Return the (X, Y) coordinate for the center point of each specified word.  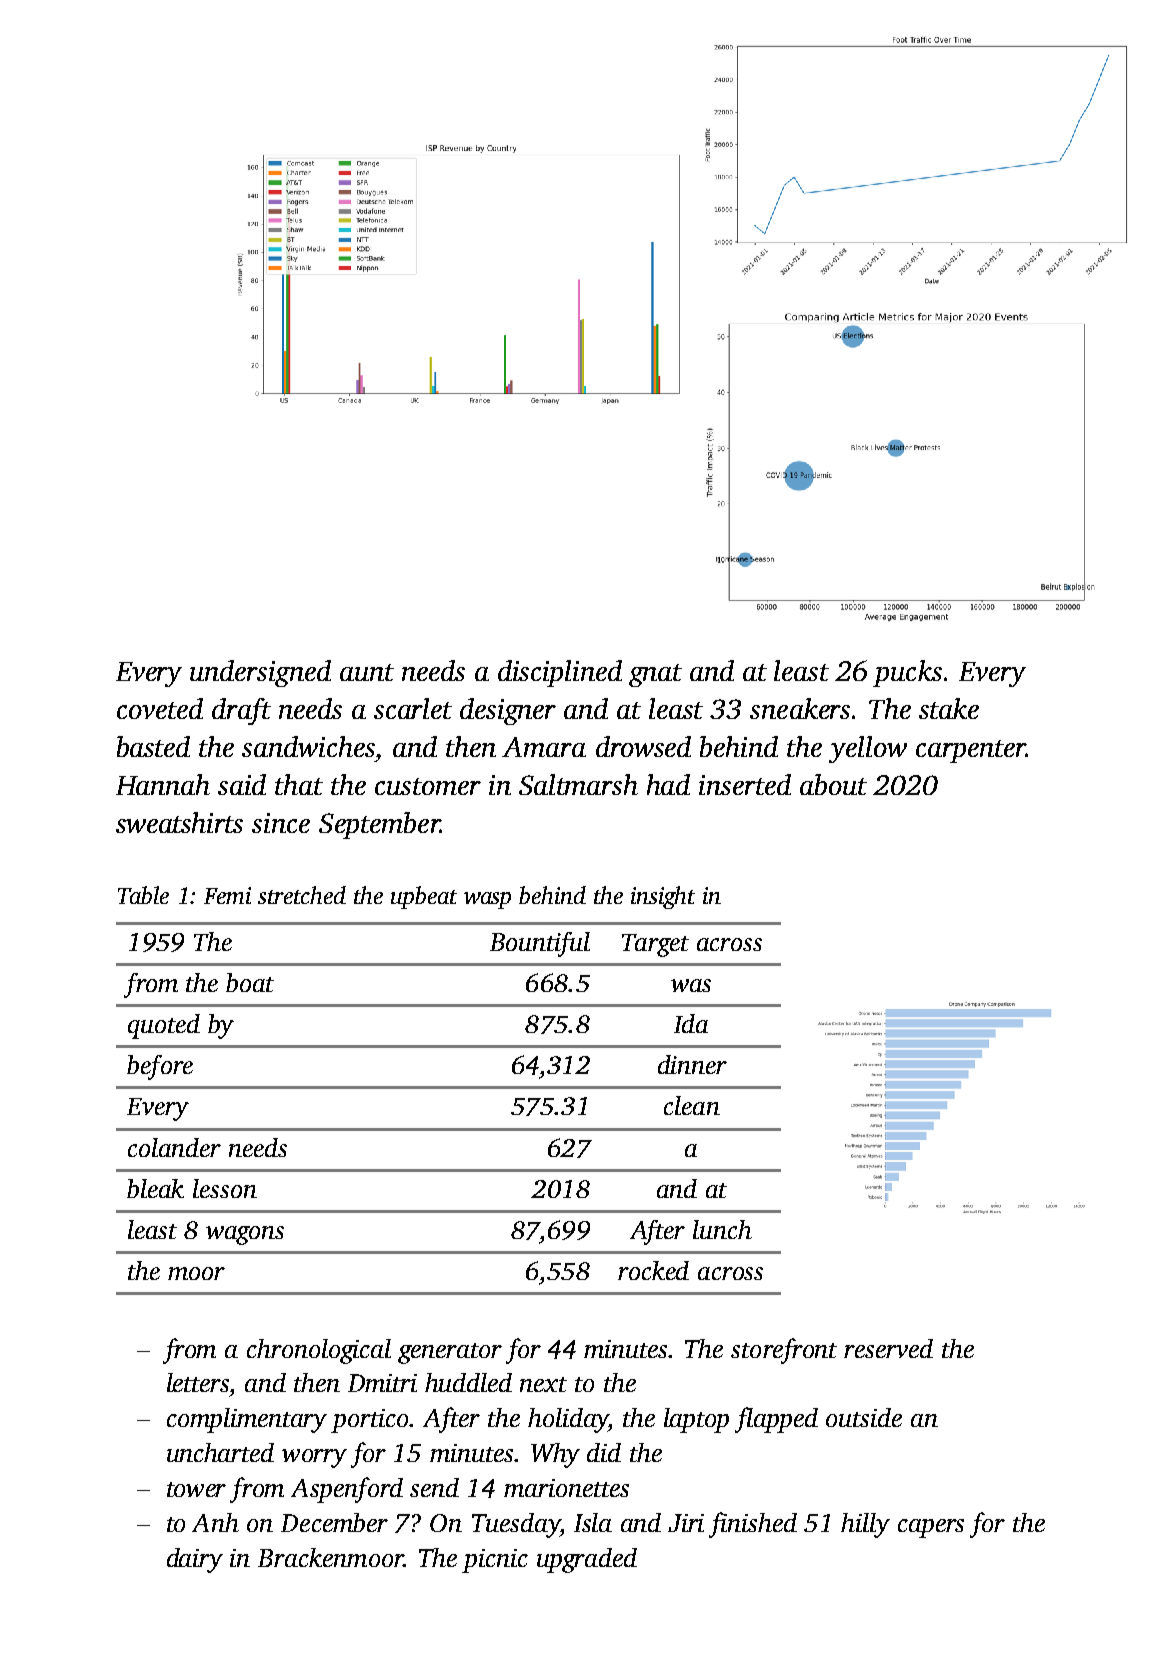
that (299, 784)
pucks (907, 673)
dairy (195, 1560)
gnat (655, 675)
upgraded (587, 1560)
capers (931, 1528)
